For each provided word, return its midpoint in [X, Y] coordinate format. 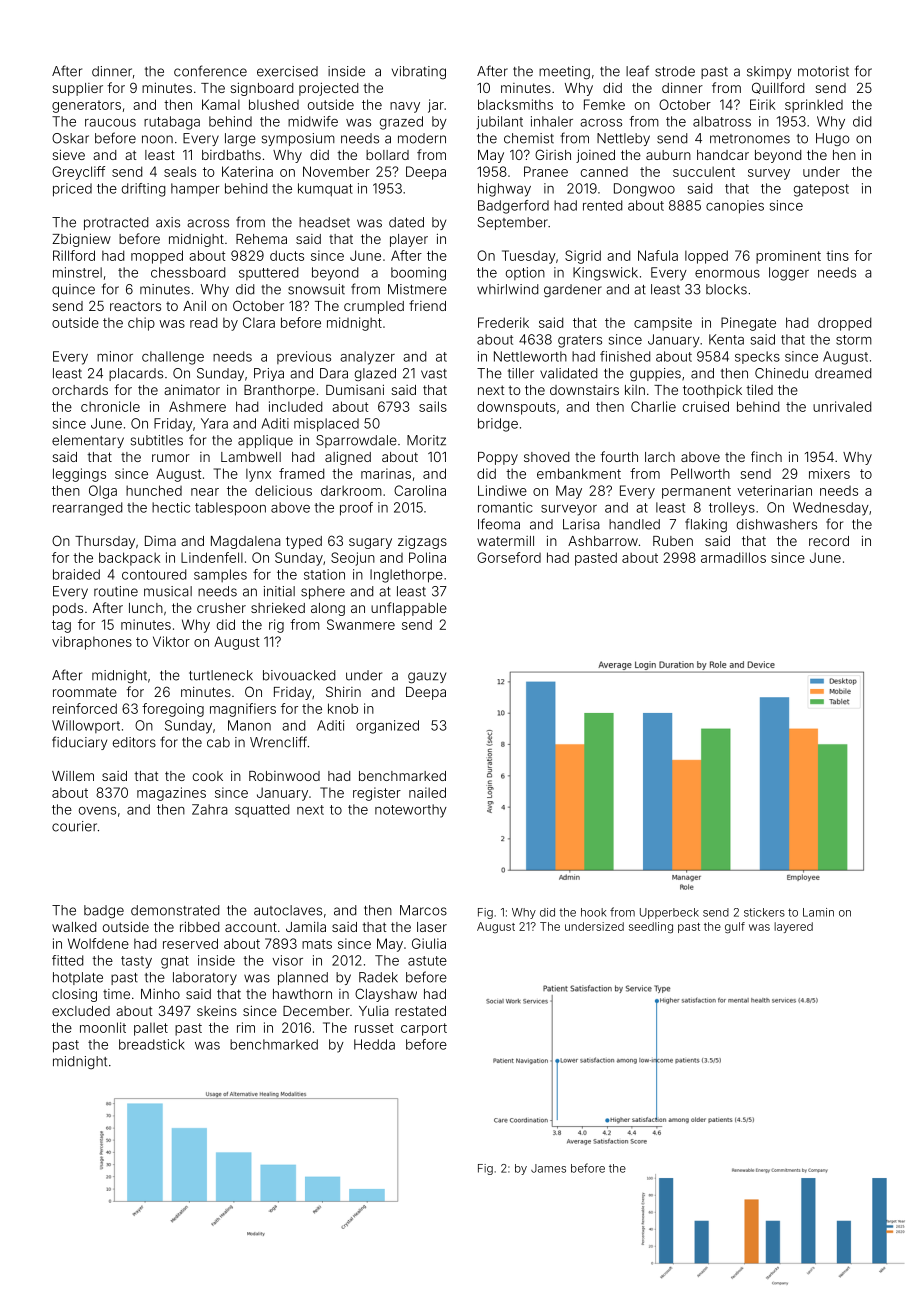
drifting [144, 190]
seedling [651, 928]
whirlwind [507, 289]
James [548, 1168]
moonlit [103, 1027]
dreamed [843, 373]
